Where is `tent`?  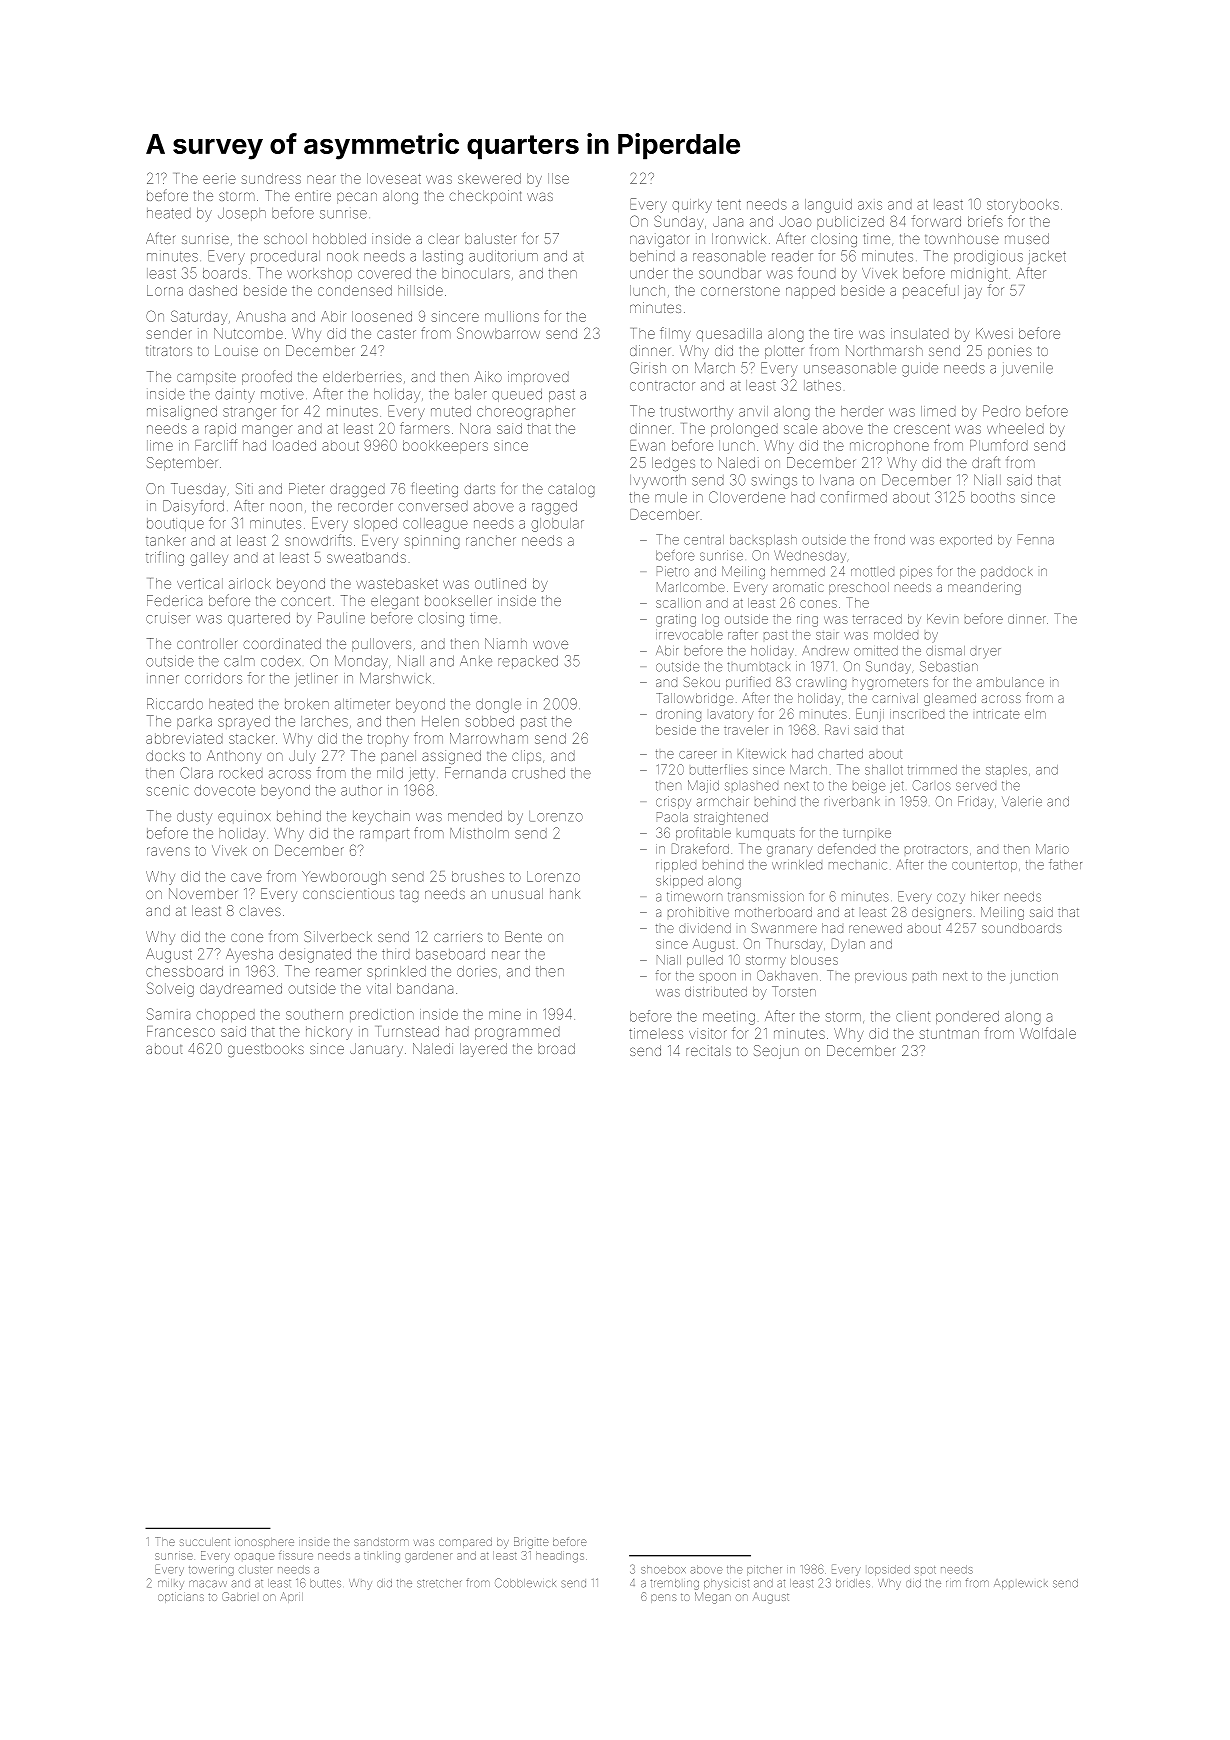 tent is located at coordinates (729, 205).
